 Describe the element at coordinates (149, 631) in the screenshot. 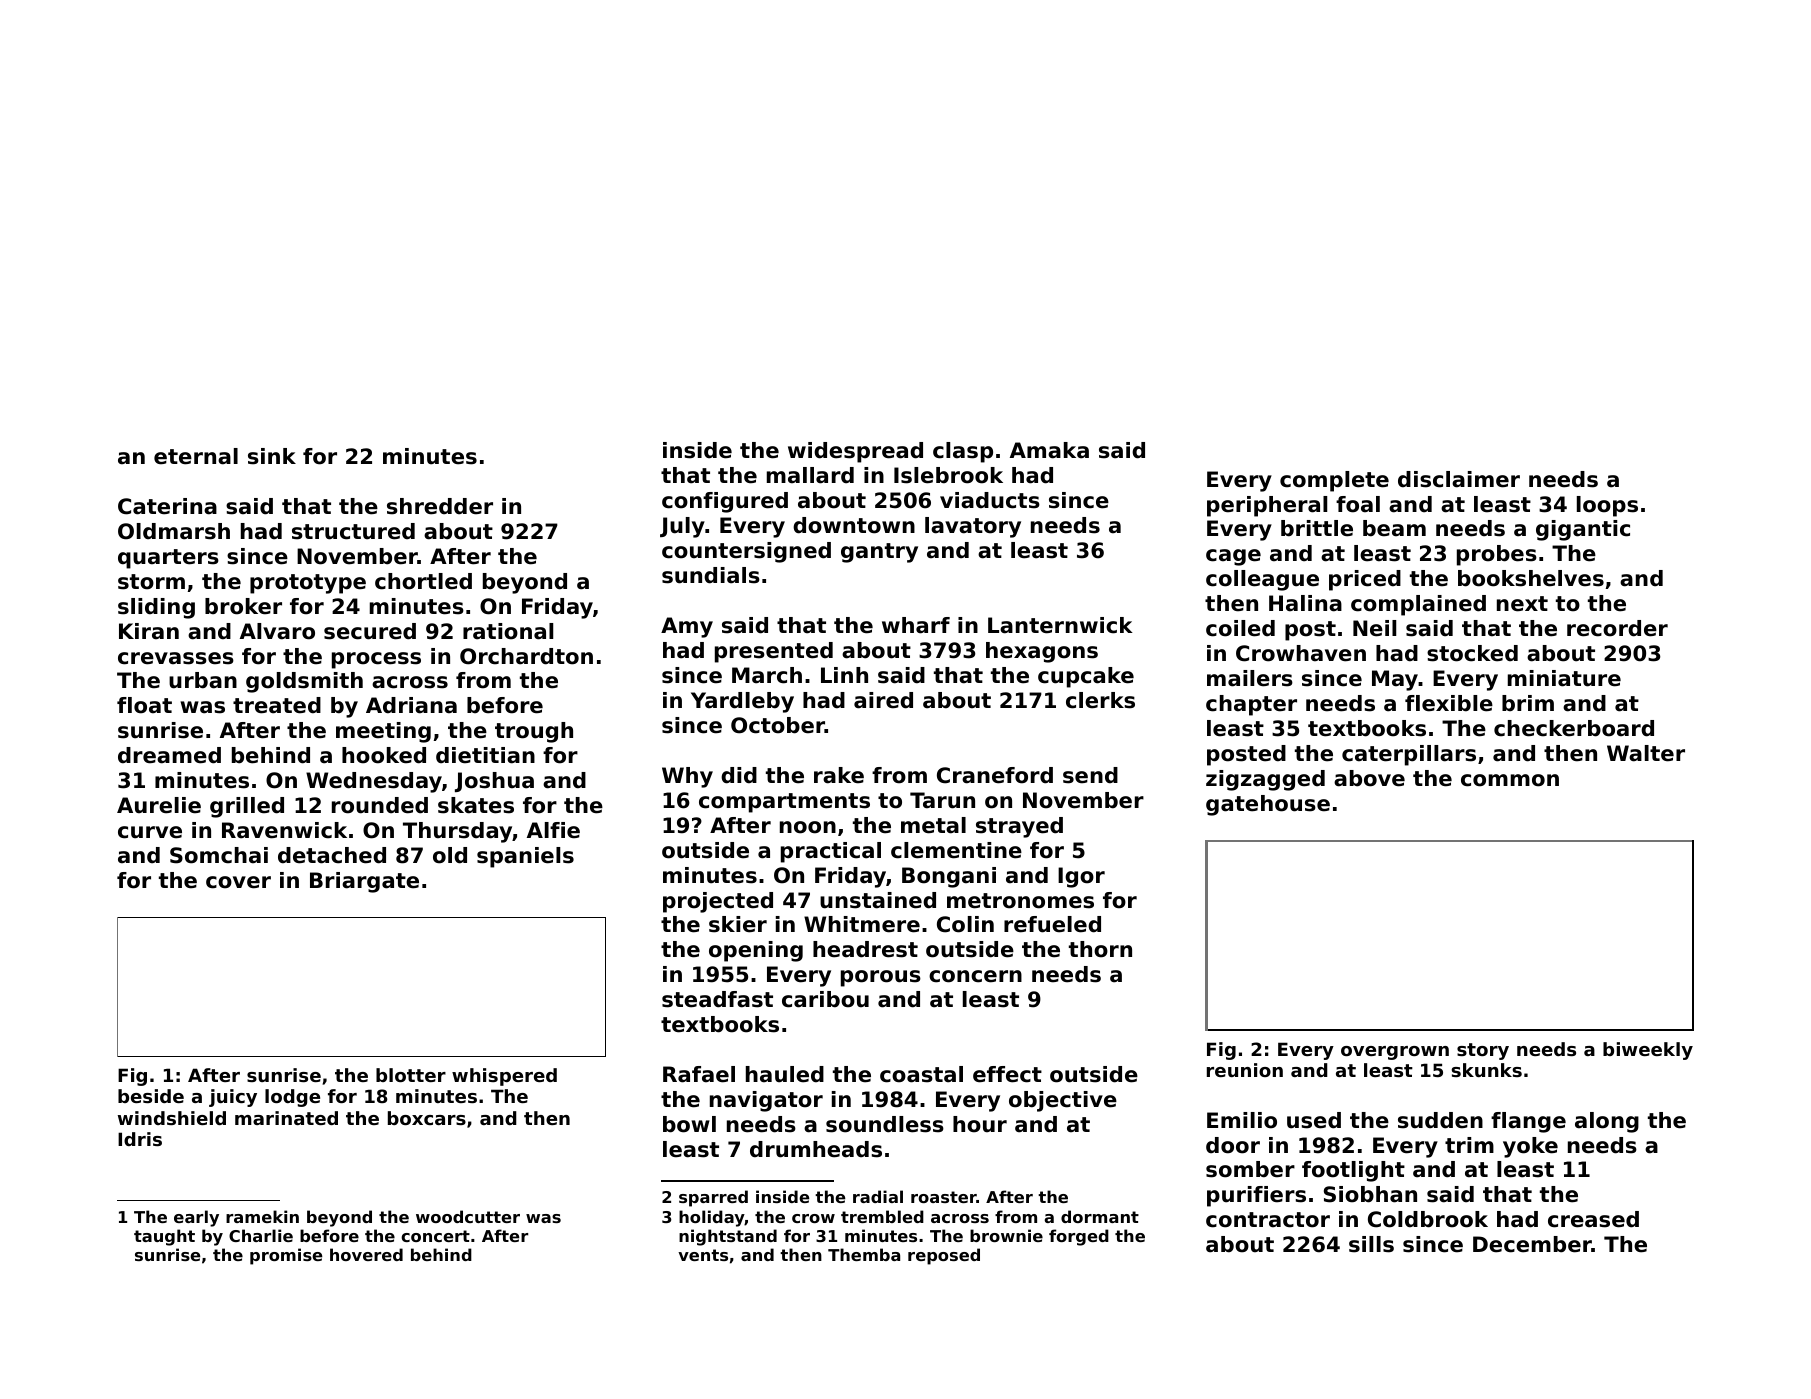

I see `Kiran` at that location.
